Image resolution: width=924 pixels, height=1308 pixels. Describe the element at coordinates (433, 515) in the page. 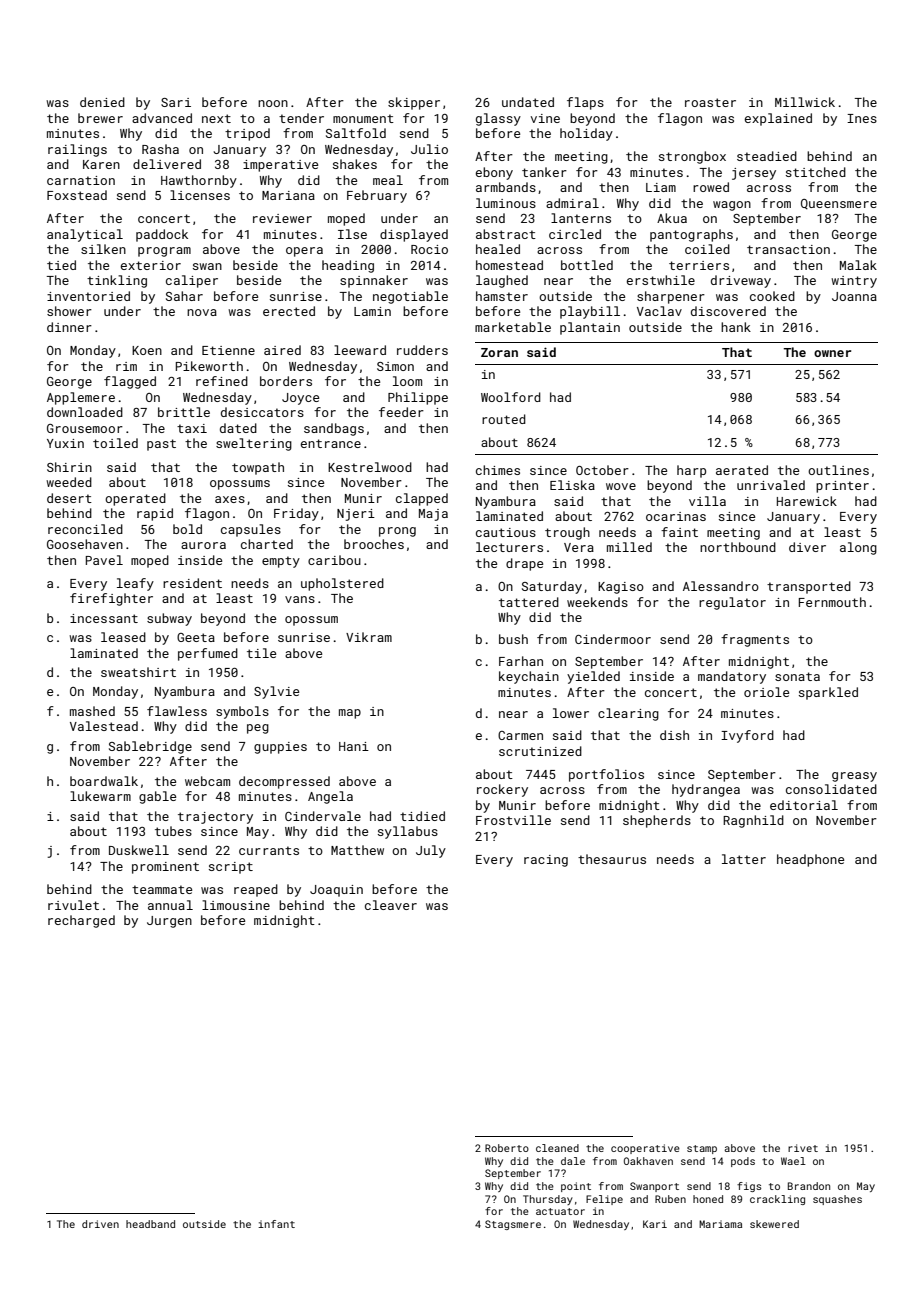

I see `Maja` at that location.
